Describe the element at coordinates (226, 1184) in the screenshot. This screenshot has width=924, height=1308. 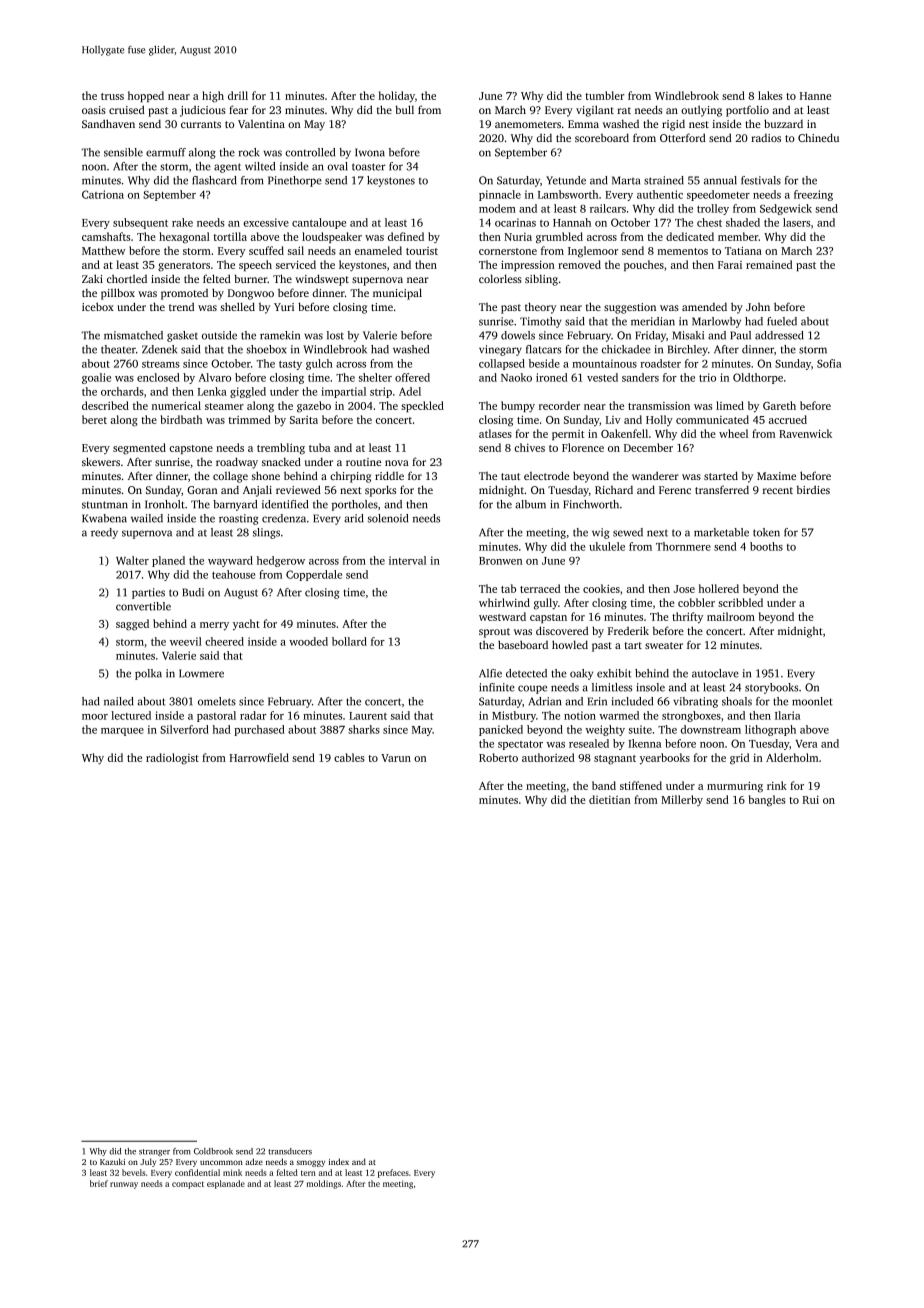
I see `esplanade` at that location.
